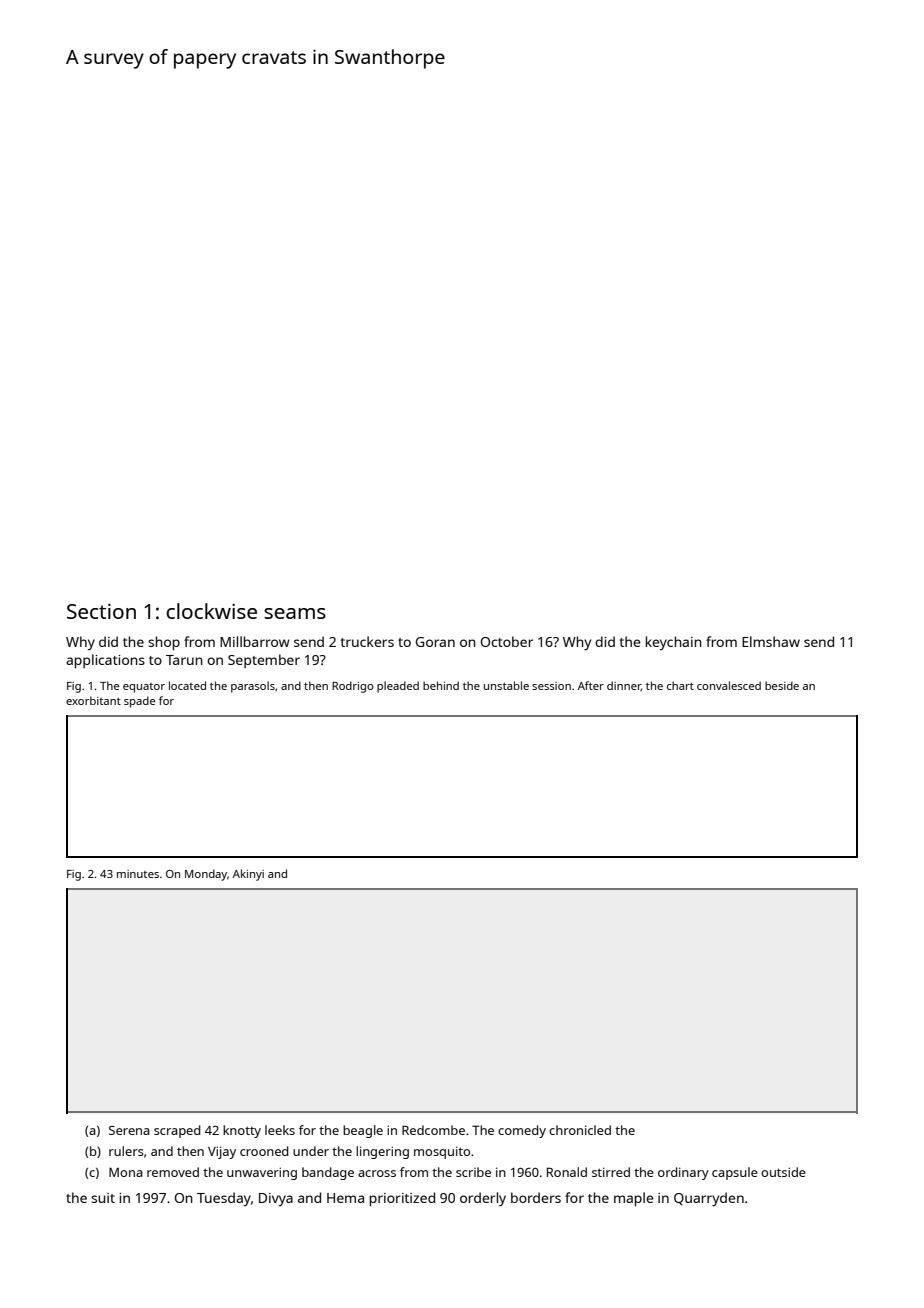  What do you see at coordinates (782, 685) in the screenshot?
I see `beside` at bounding box center [782, 685].
